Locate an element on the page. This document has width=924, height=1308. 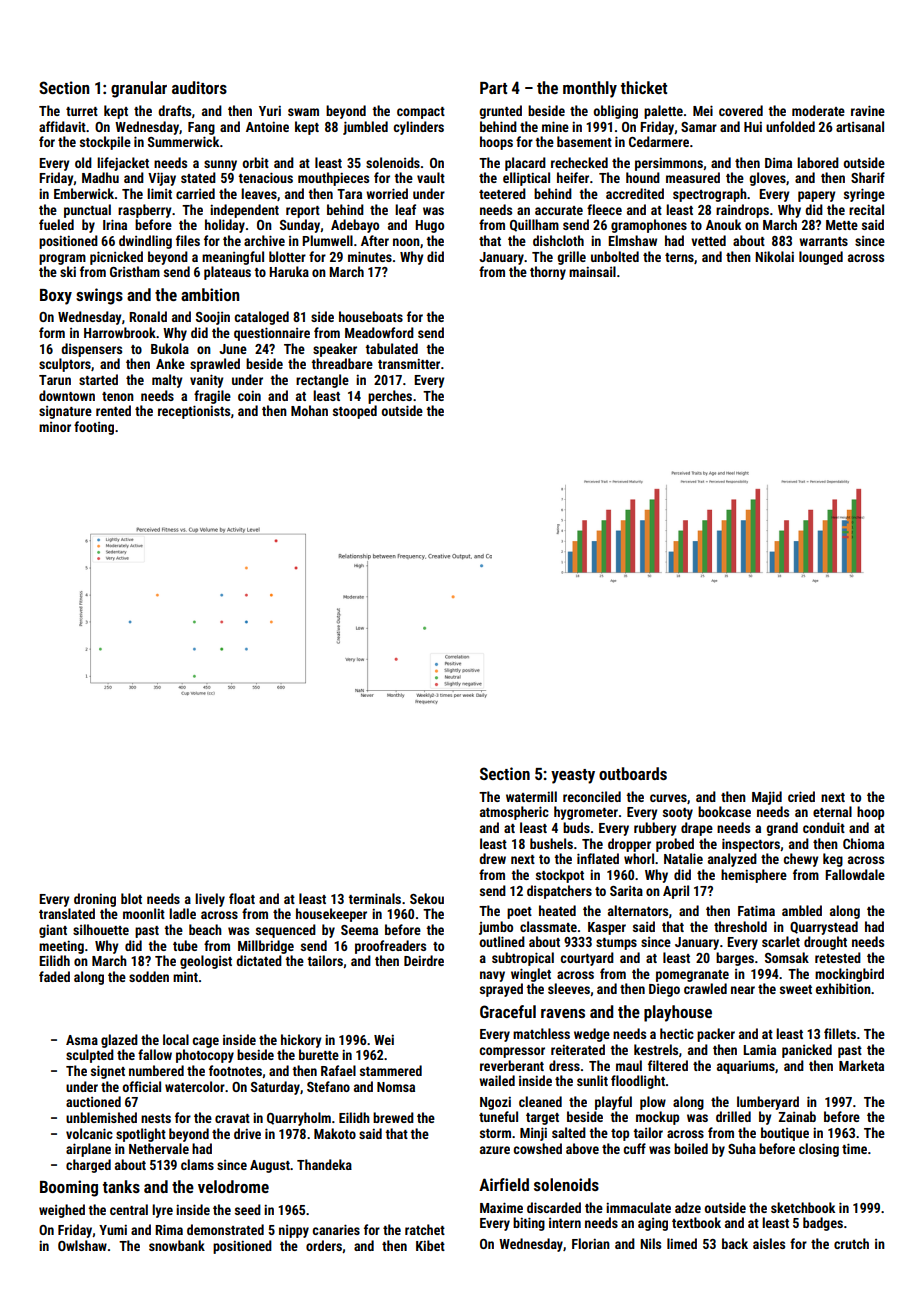
Emberwick is located at coordinates (84, 193).
